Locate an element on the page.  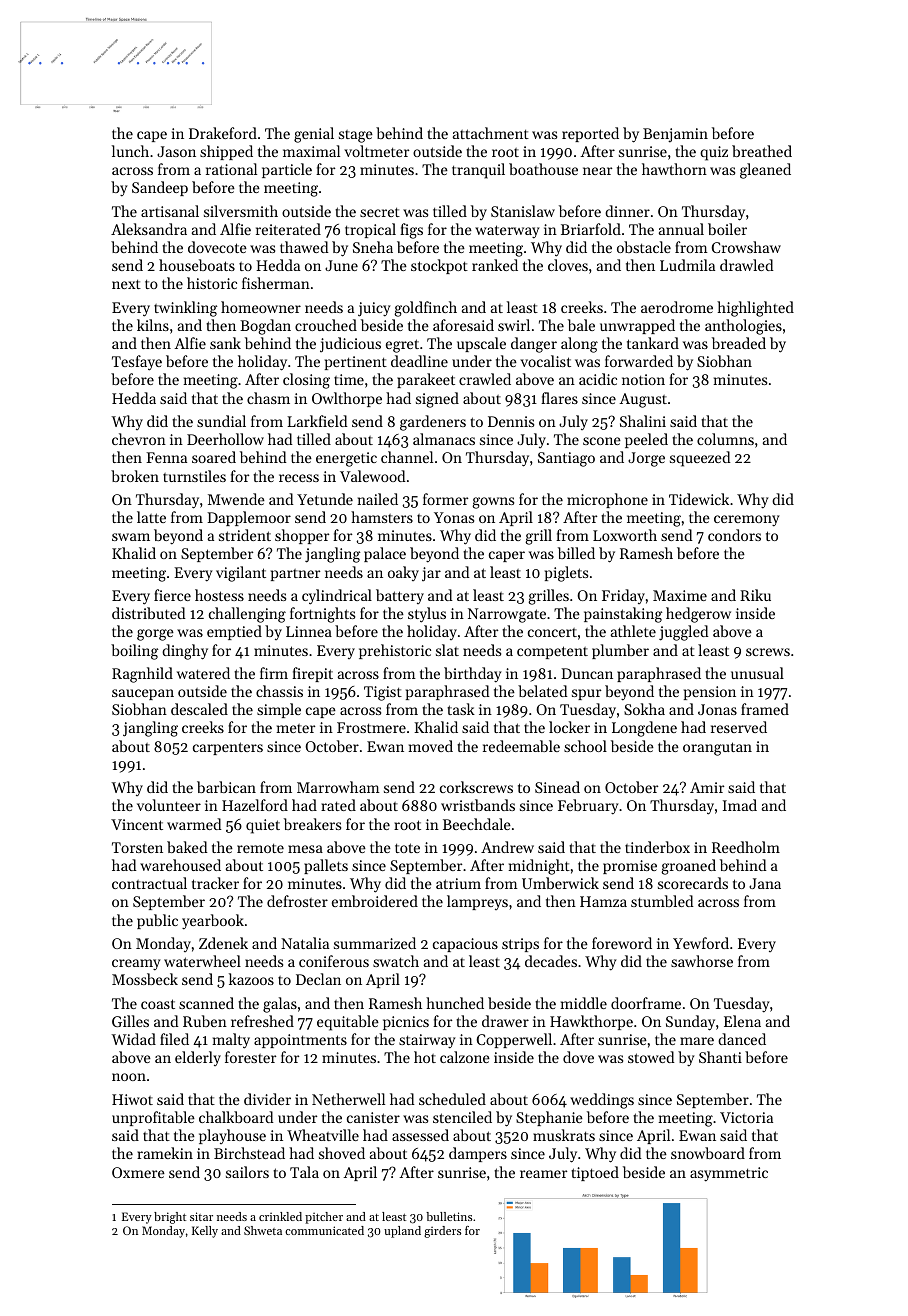
Loxworth is located at coordinates (625, 535).
